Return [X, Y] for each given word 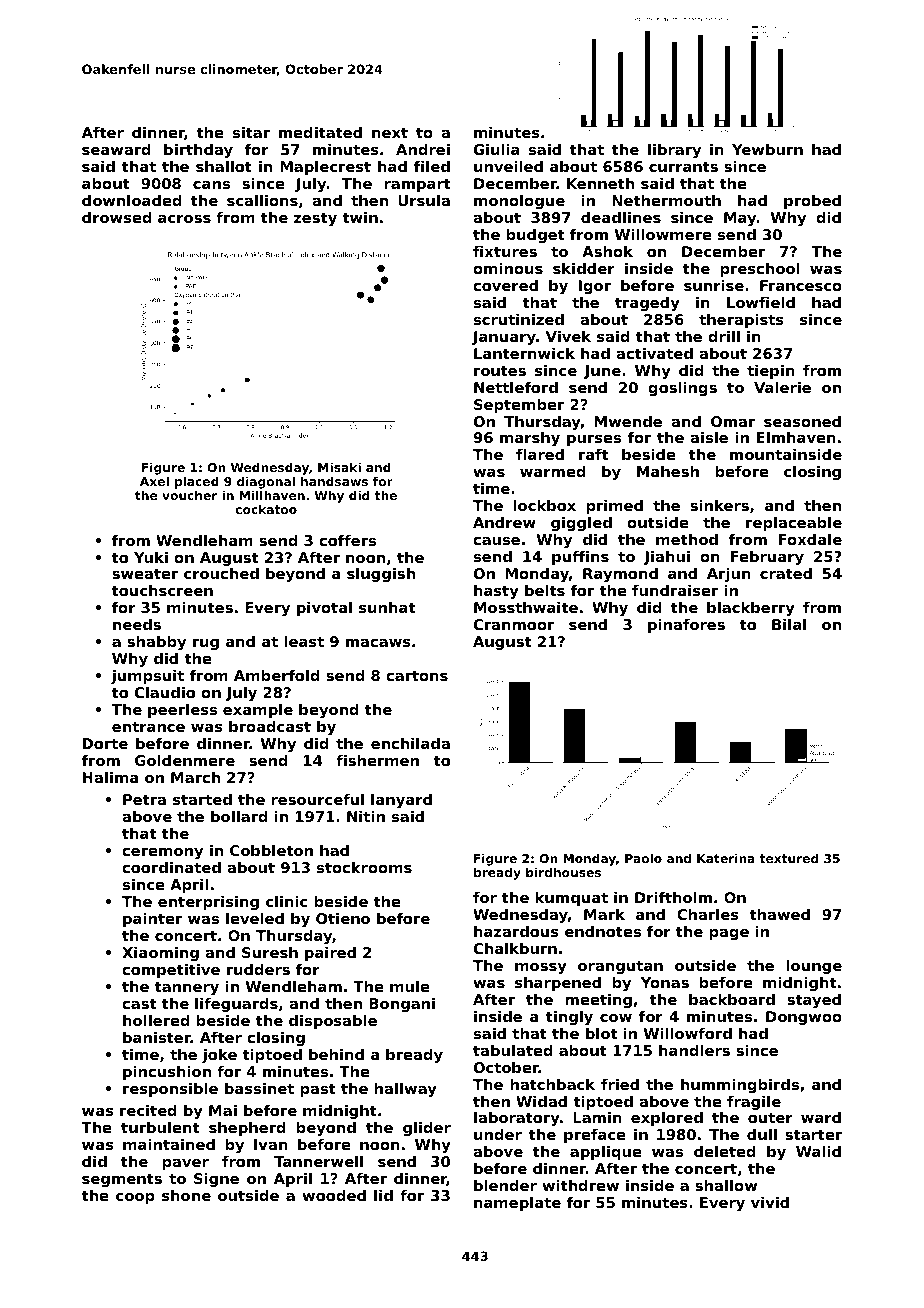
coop [135, 1198]
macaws [378, 643]
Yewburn [767, 149]
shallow [726, 1185]
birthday [198, 151]
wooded [334, 1195]
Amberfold [277, 675]
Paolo [643, 858]
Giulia [497, 149]
